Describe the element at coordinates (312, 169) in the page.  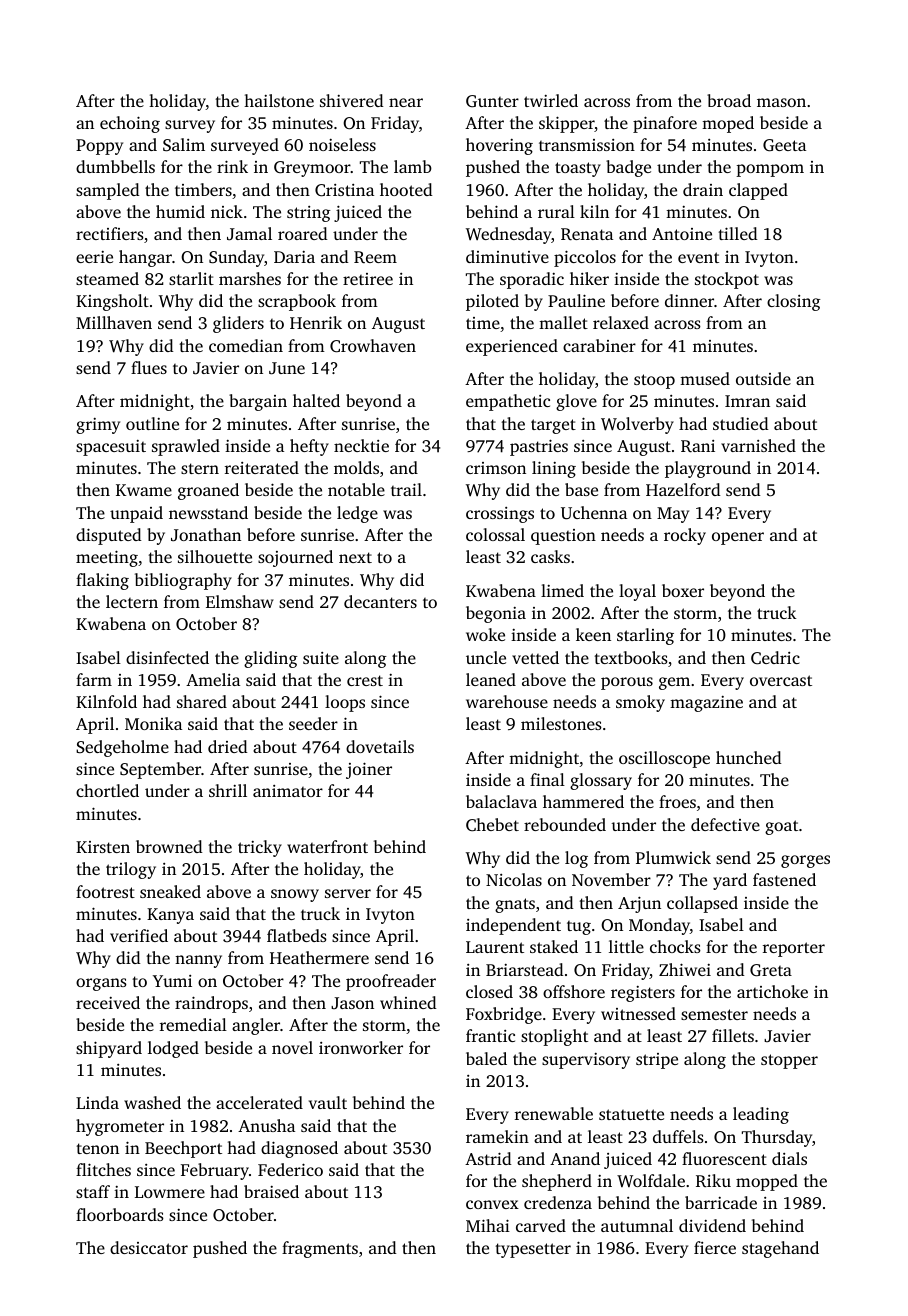
I see `Greymoor` at that location.
